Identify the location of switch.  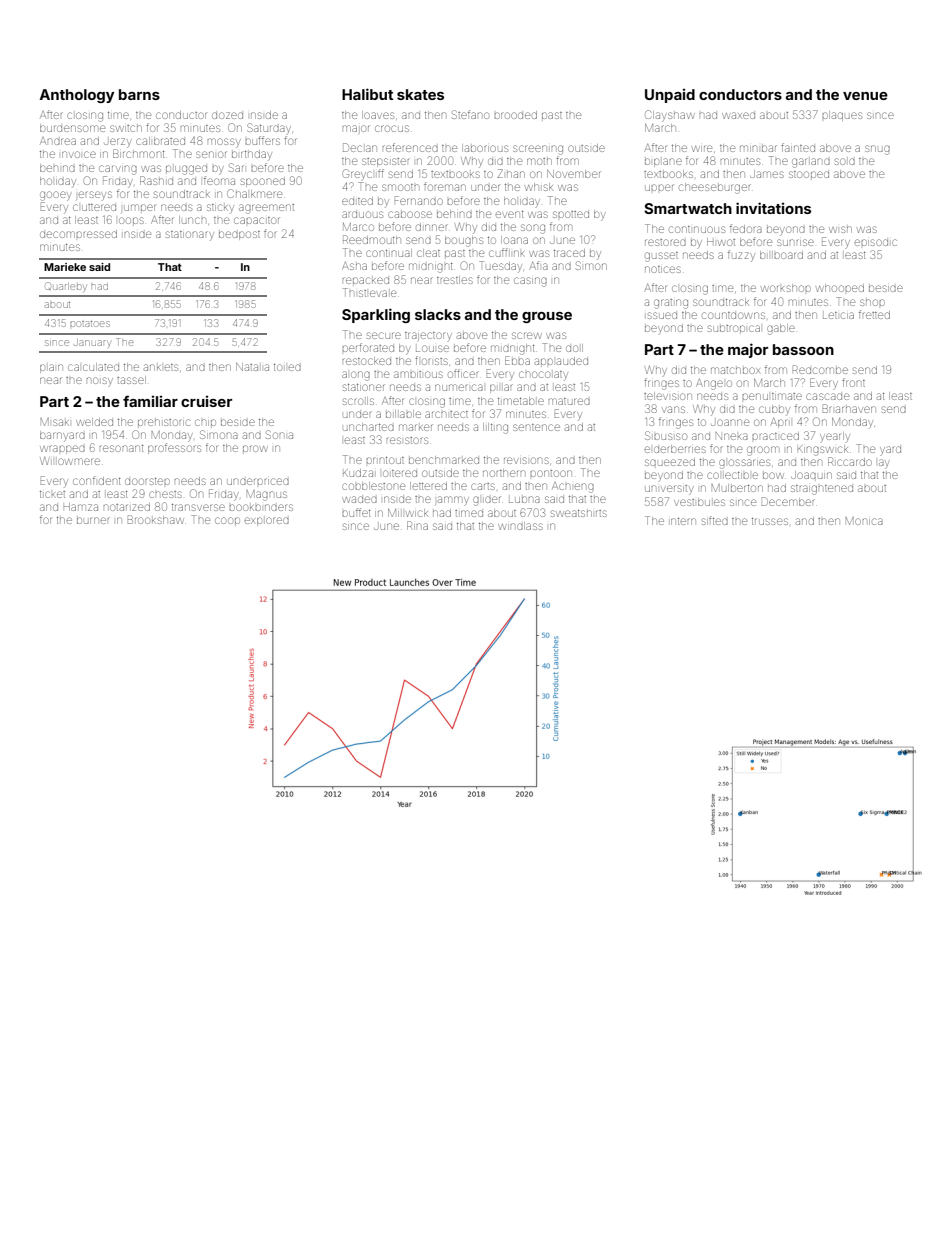
(126, 128).
